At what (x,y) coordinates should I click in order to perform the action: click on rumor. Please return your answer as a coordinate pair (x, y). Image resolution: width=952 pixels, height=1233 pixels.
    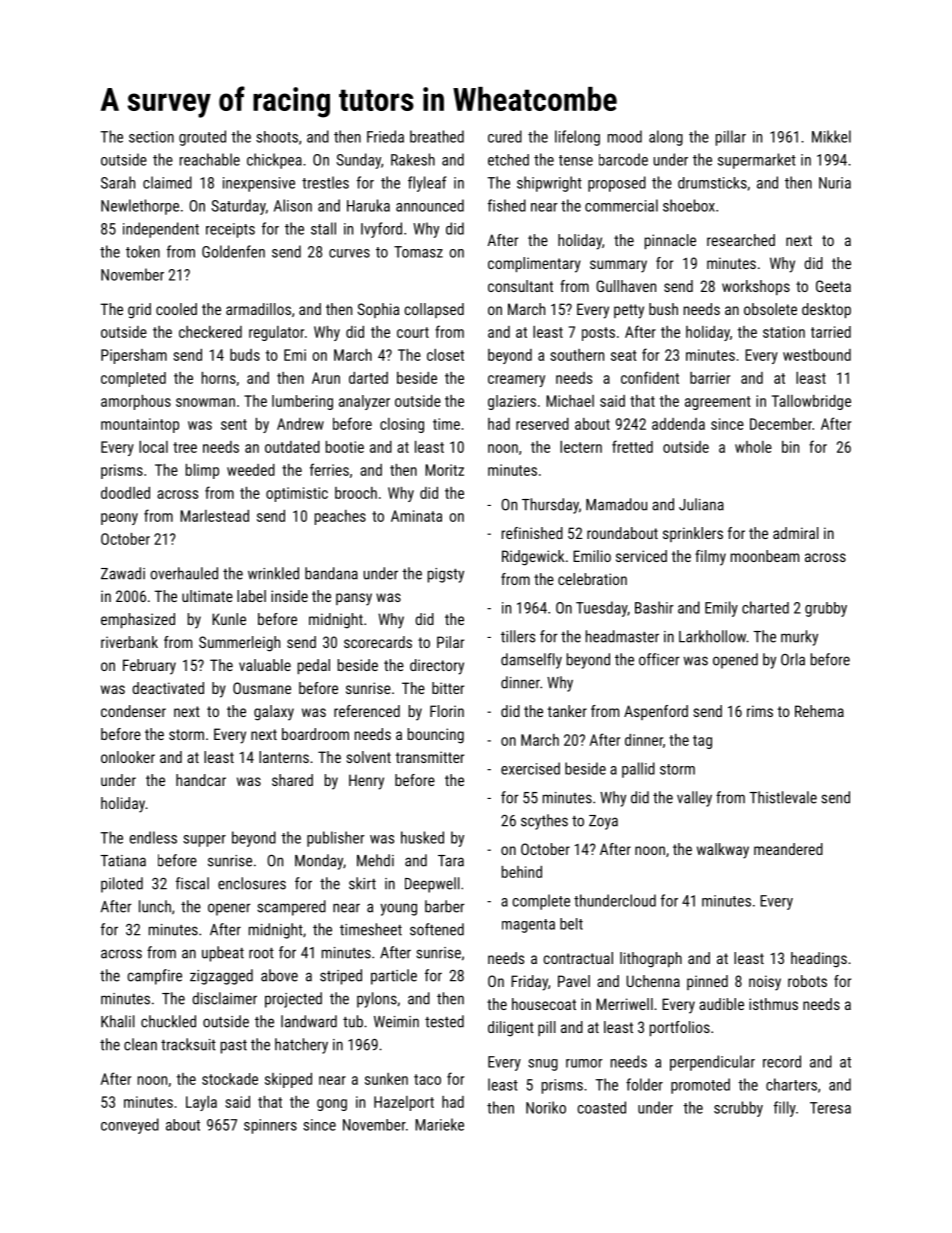
    Looking at the image, I should click on (584, 1063).
